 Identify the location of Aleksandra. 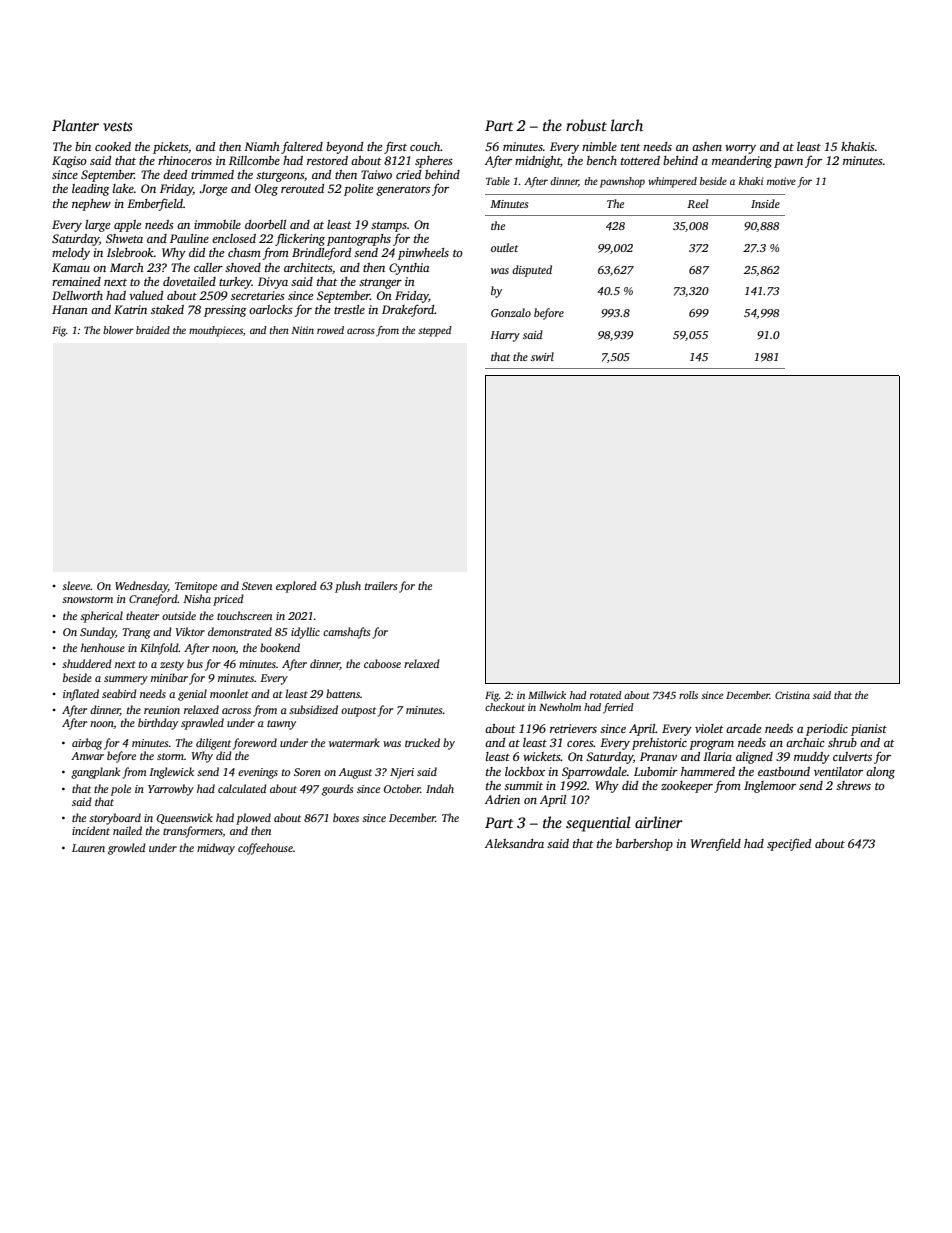
(514, 843).
